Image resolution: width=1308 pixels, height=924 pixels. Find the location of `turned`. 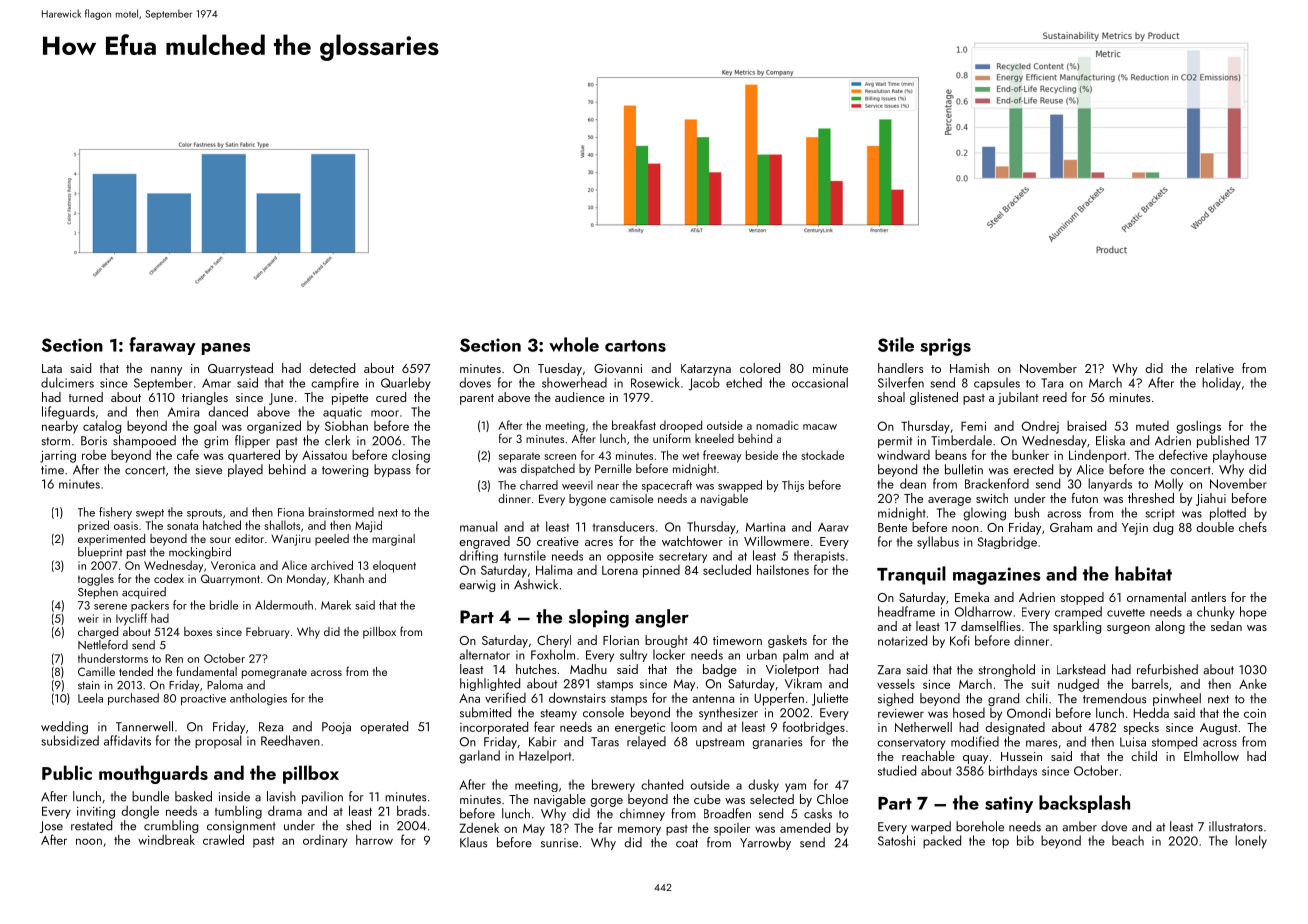

turned is located at coordinates (86, 397).
